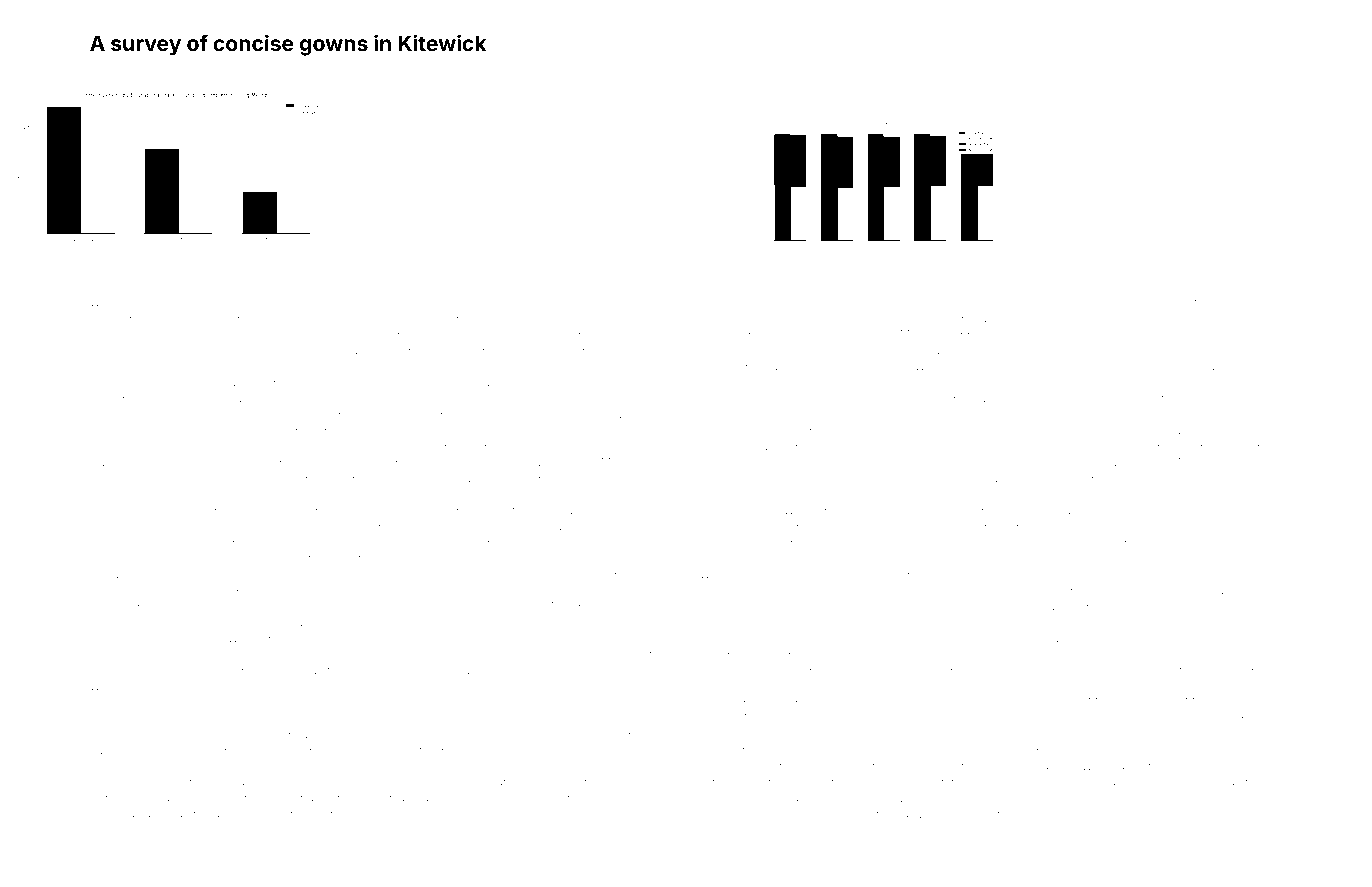  Describe the element at coordinates (206, 478) in the screenshot. I see `Eileen` at that location.
